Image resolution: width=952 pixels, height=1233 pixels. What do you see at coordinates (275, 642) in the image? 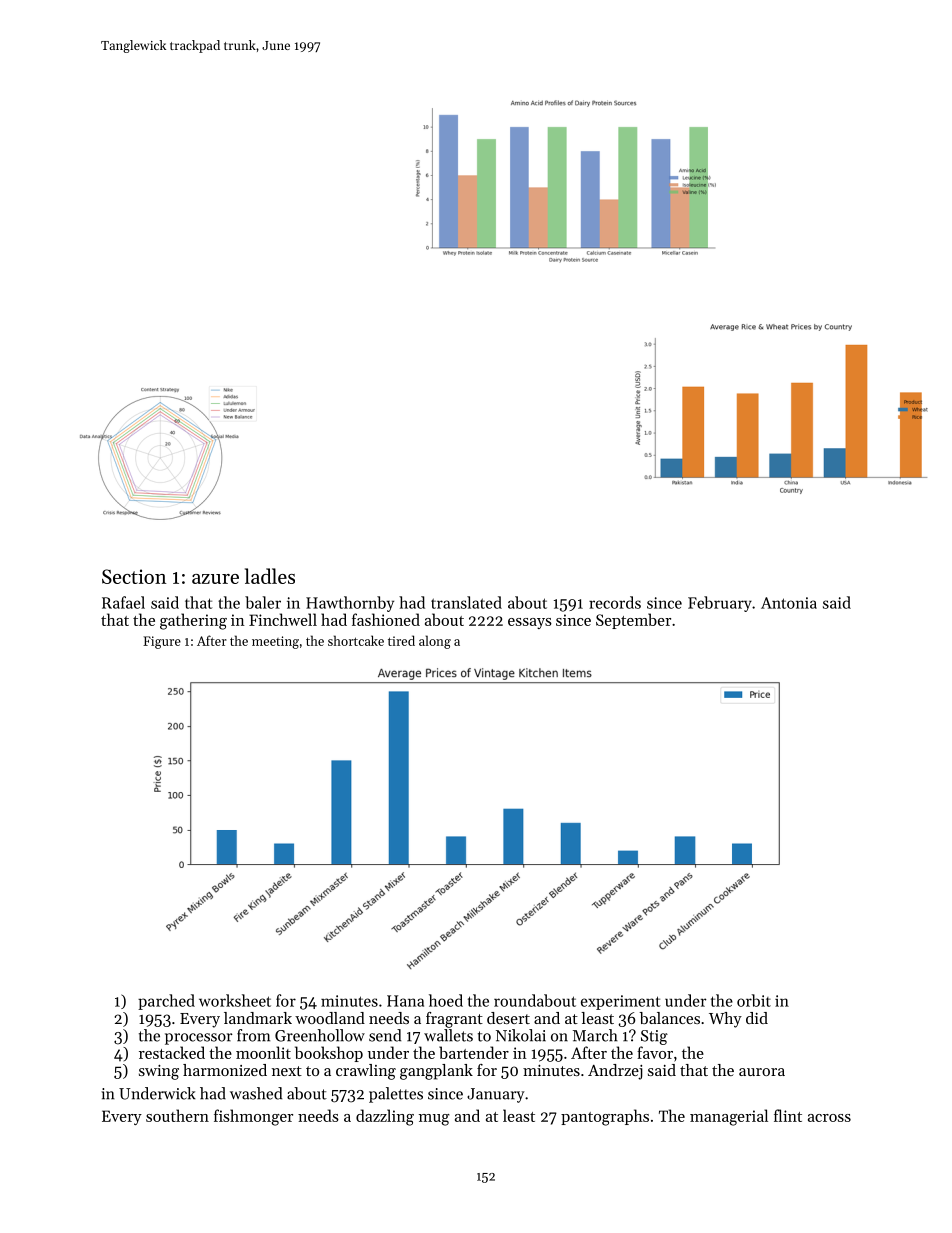
I see `meeting` at bounding box center [275, 642].
